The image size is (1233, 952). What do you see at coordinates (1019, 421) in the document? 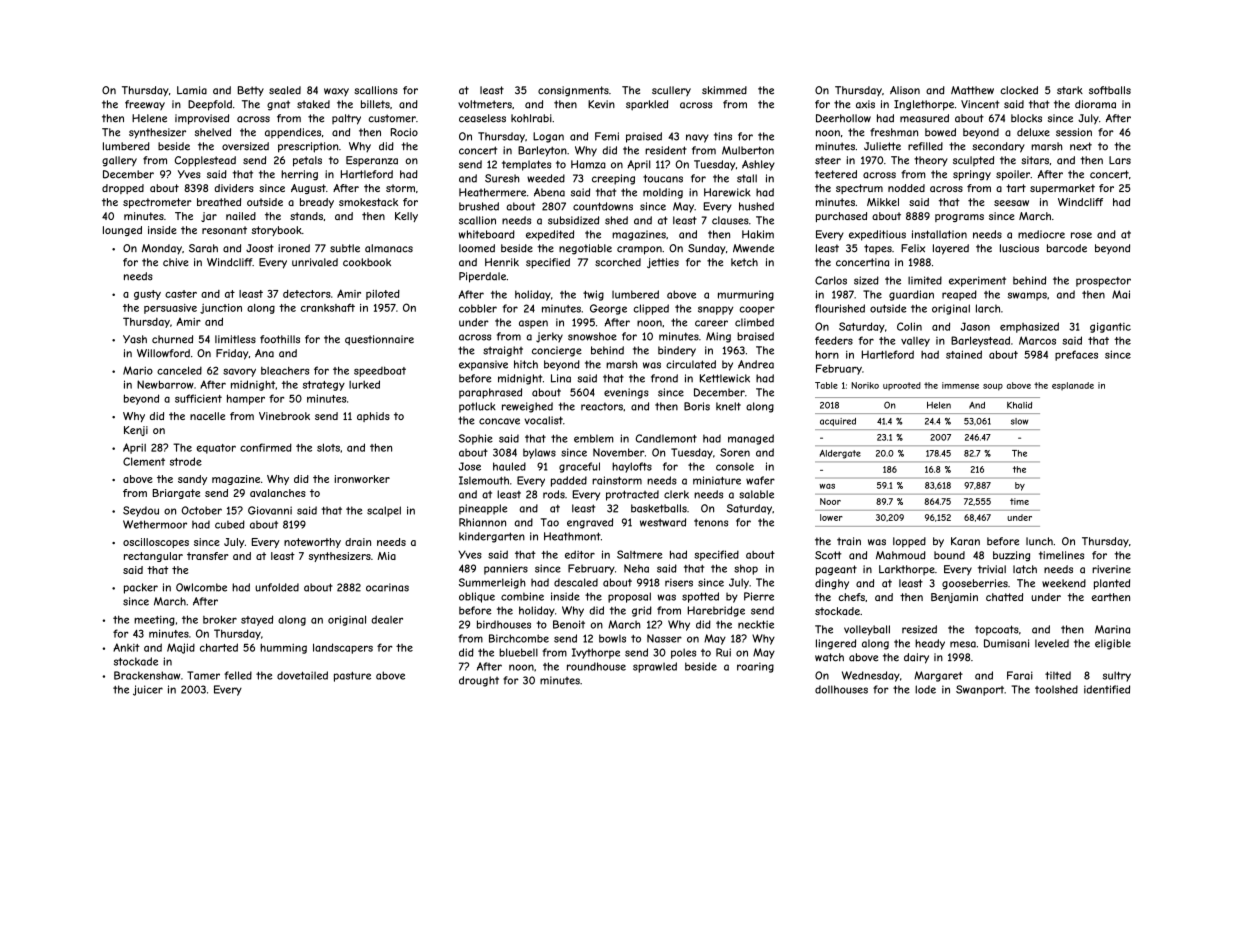
I see `slow` at bounding box center [1019, 421].
